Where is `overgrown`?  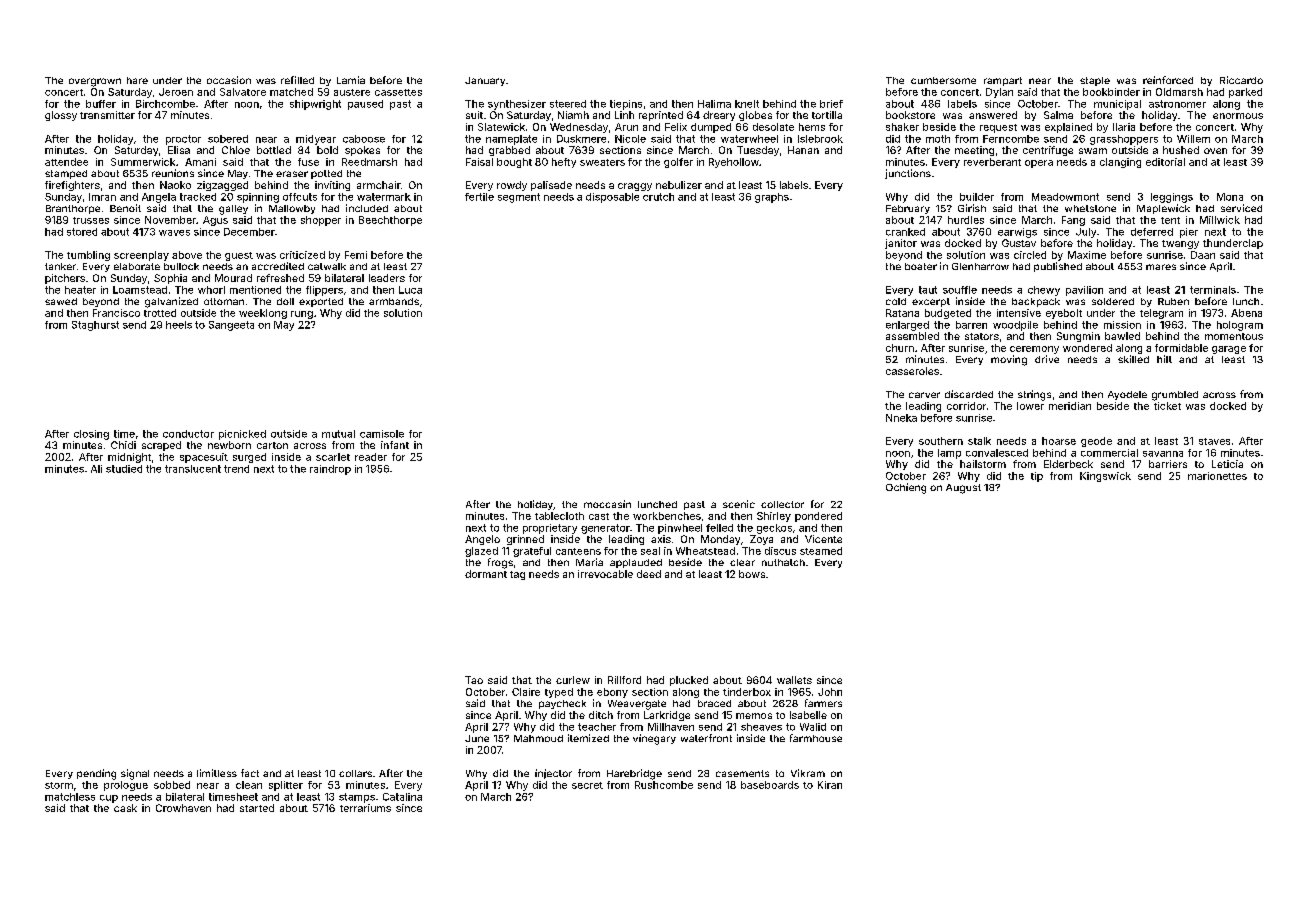
overgrown is located at coordinates (95, 82).
